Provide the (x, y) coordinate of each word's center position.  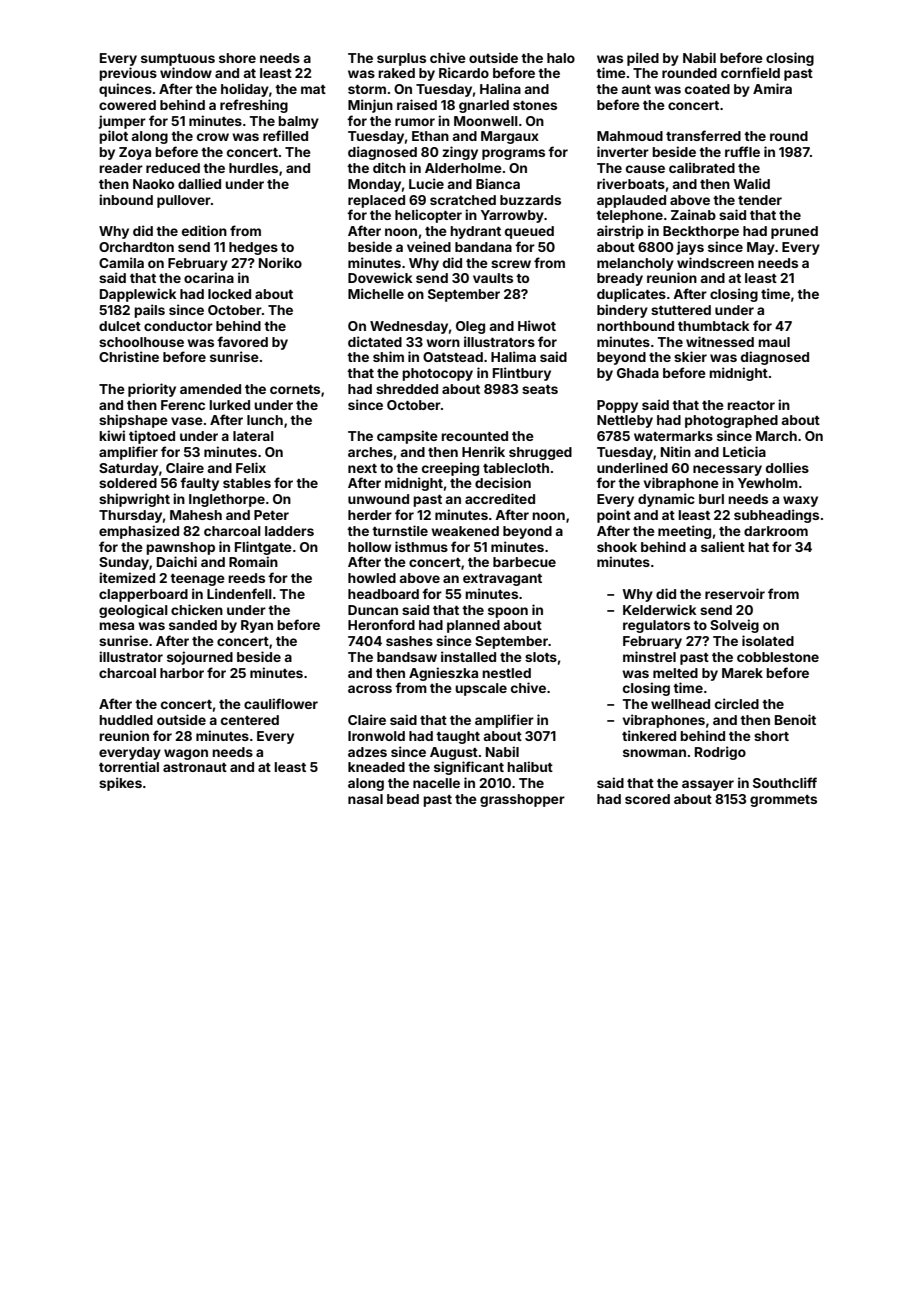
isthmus (421, 546)
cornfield (750, 72)
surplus (401, 59)
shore (237, 58)
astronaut (195, 767)
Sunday (124, 563)
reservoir (735, 593)
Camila (121, 262)
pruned (794, 232)
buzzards (530, 200)
